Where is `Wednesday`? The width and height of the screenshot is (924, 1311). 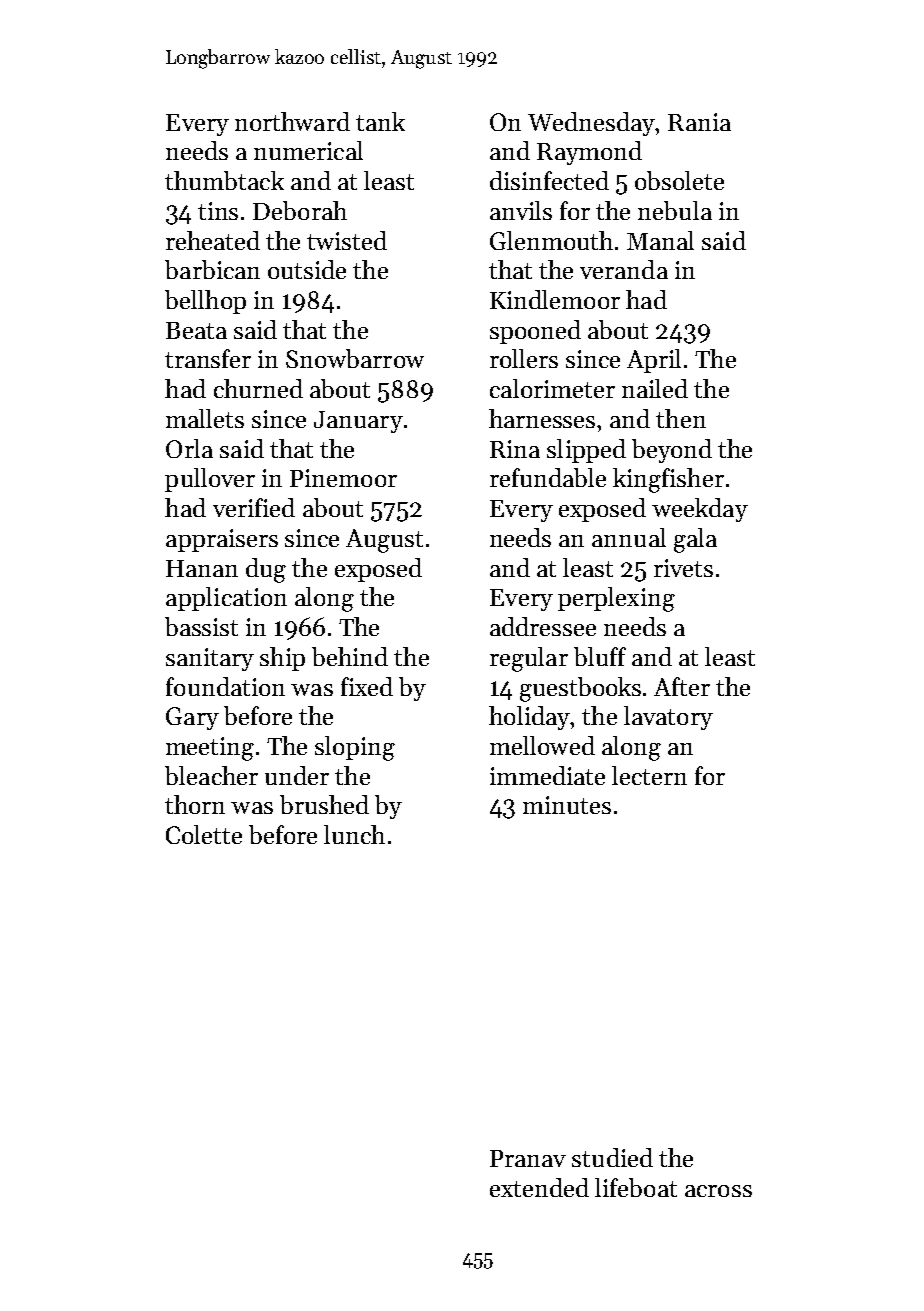 Wednesday is located at coordinates (592, 124).
